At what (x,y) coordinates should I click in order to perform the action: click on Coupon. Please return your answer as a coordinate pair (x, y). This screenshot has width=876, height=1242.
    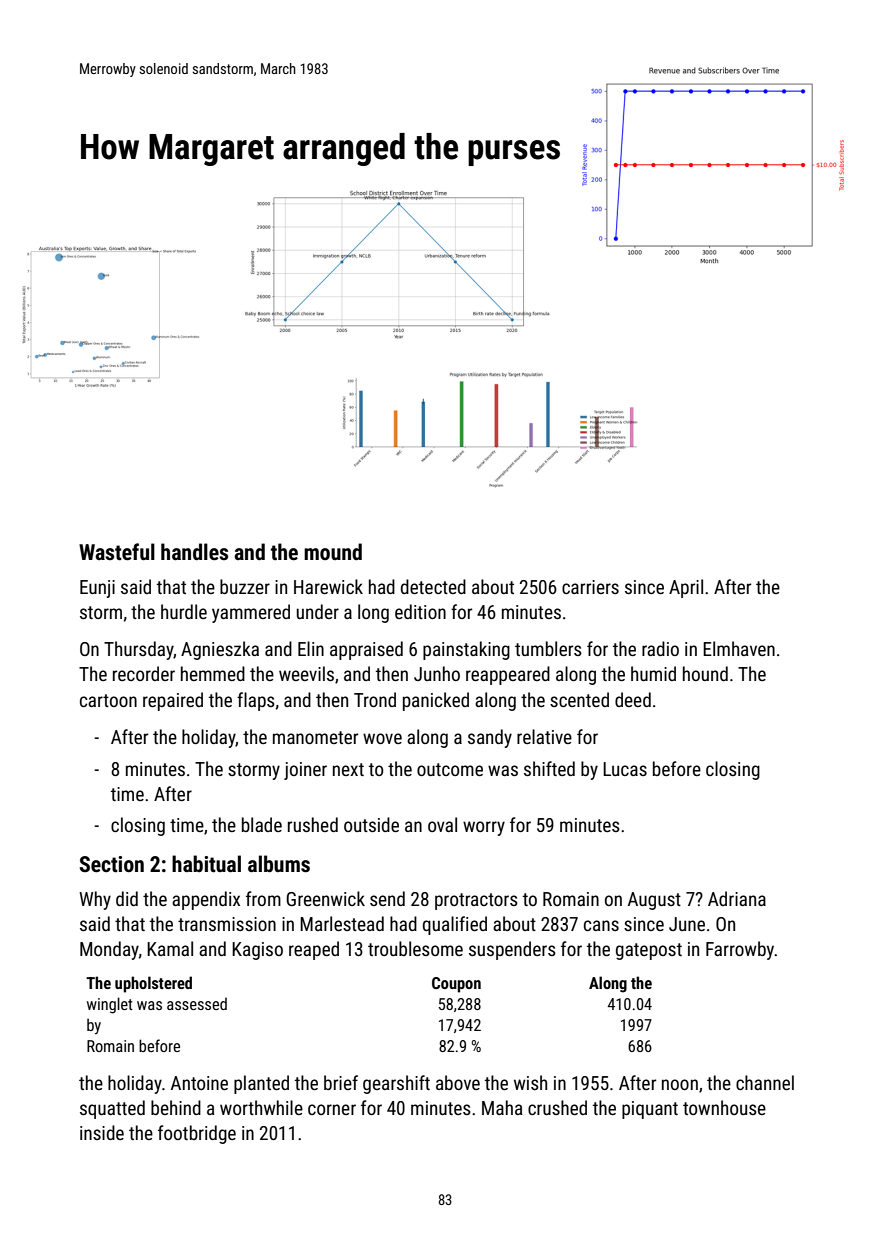
    Looking at the image, I should click on (456, 985).
